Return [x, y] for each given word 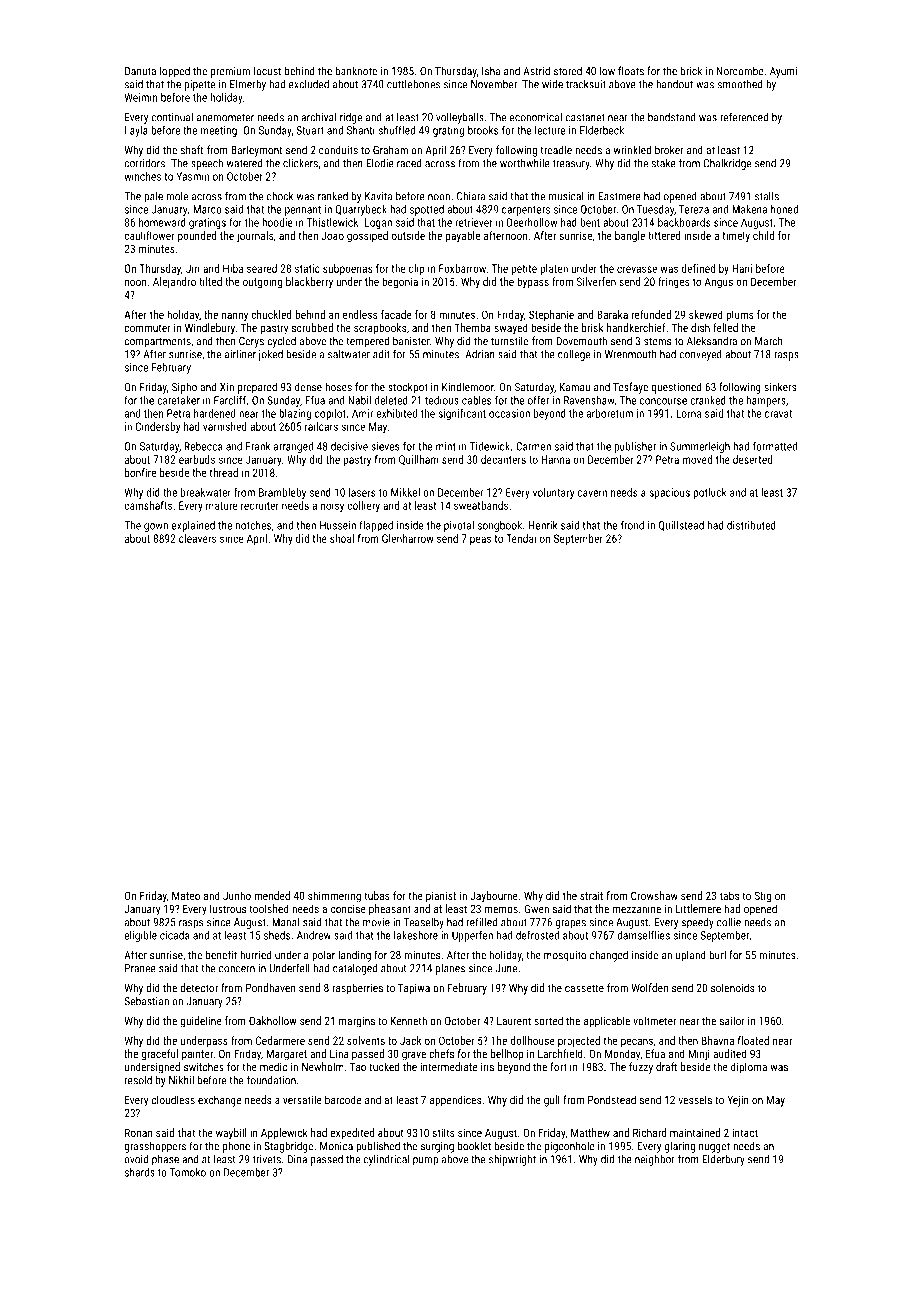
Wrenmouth [631, 354]
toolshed [269, 908]
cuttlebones [413, 84]
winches [142, 176]
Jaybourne [494, 897]
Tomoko [188, 1172]
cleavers [197, 538]
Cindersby [157, 427]
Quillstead [681, 526]
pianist [441, 897]
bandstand [672, 117]
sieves [385, 446]
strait [591, 895]
